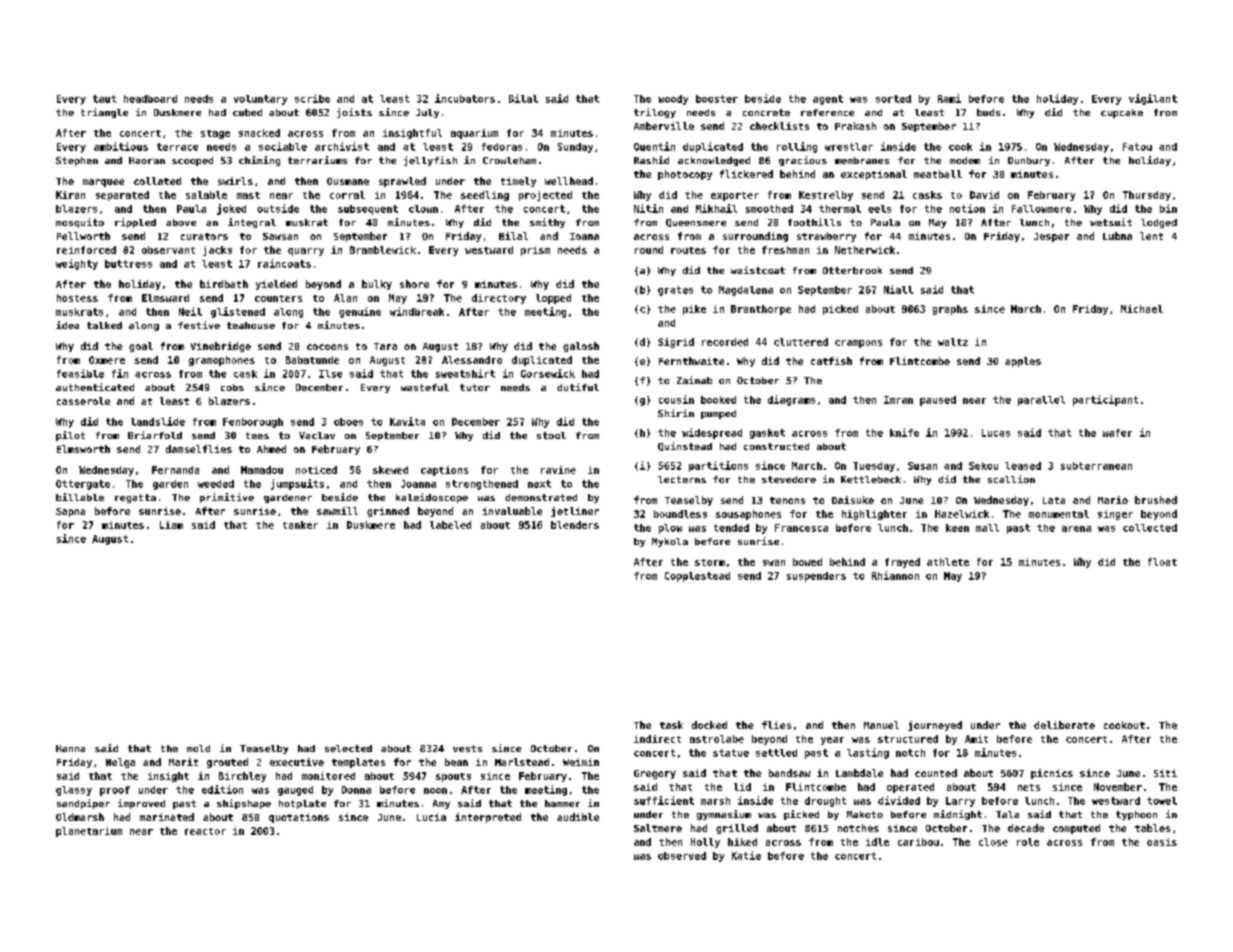 The width and height of the page is (1233, 952). What do you see at coordinates (83, 449) in the page?
I see `Elmsworth` at bounding box center [83, 449].
